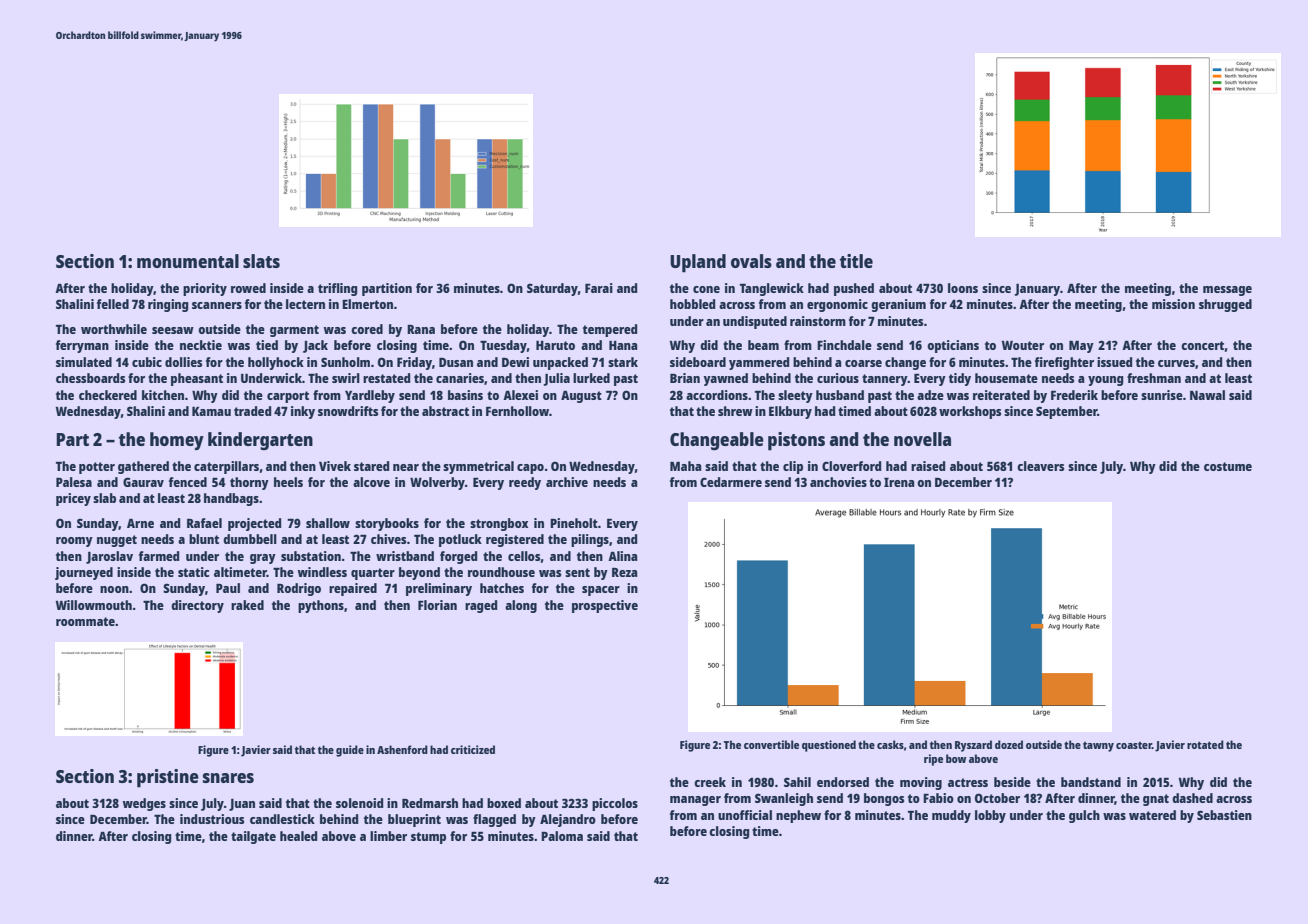  I want to click on cleavers, so click(1040, 466).
